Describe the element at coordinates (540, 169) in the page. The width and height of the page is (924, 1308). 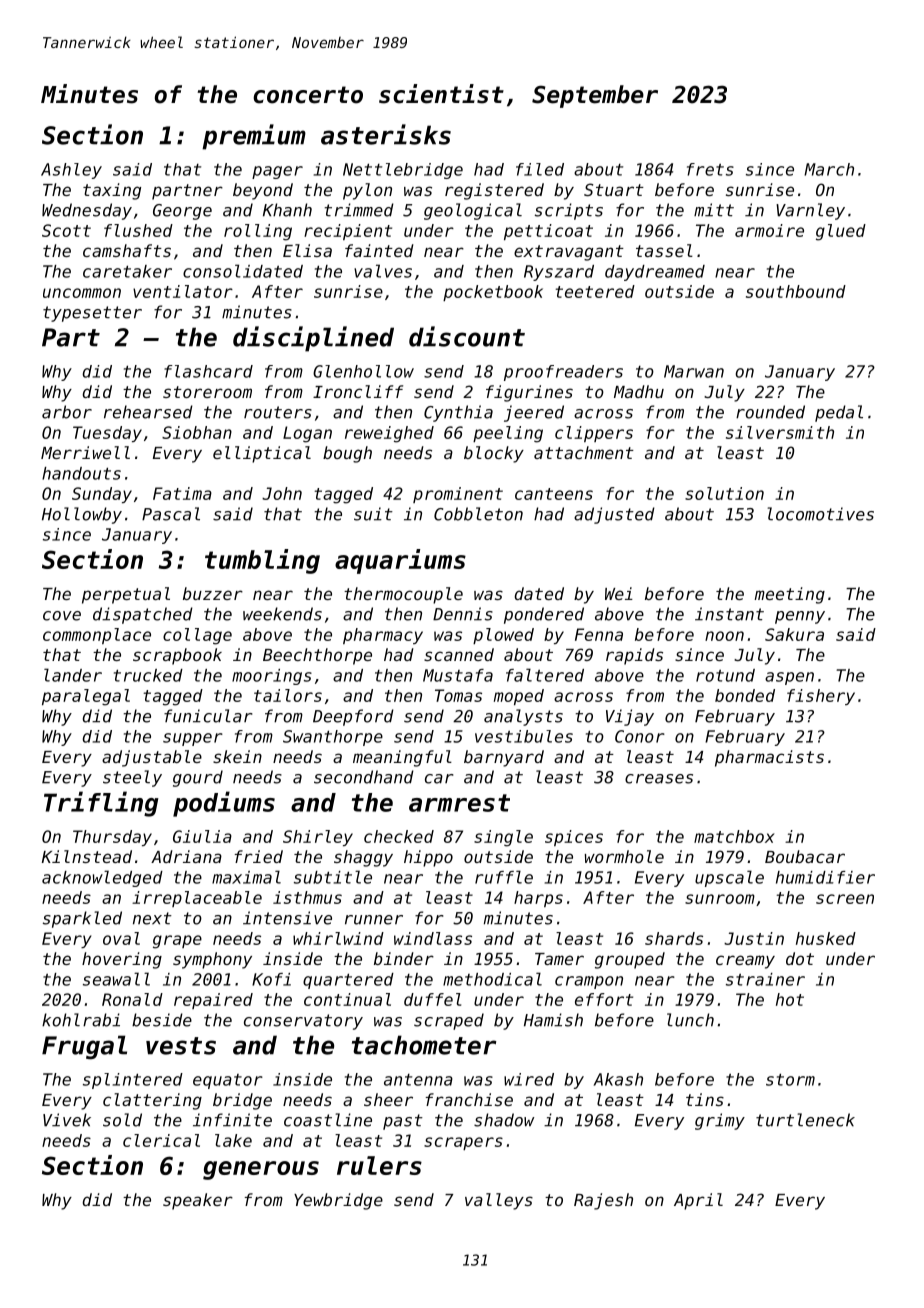
I see `filed` at that location.
